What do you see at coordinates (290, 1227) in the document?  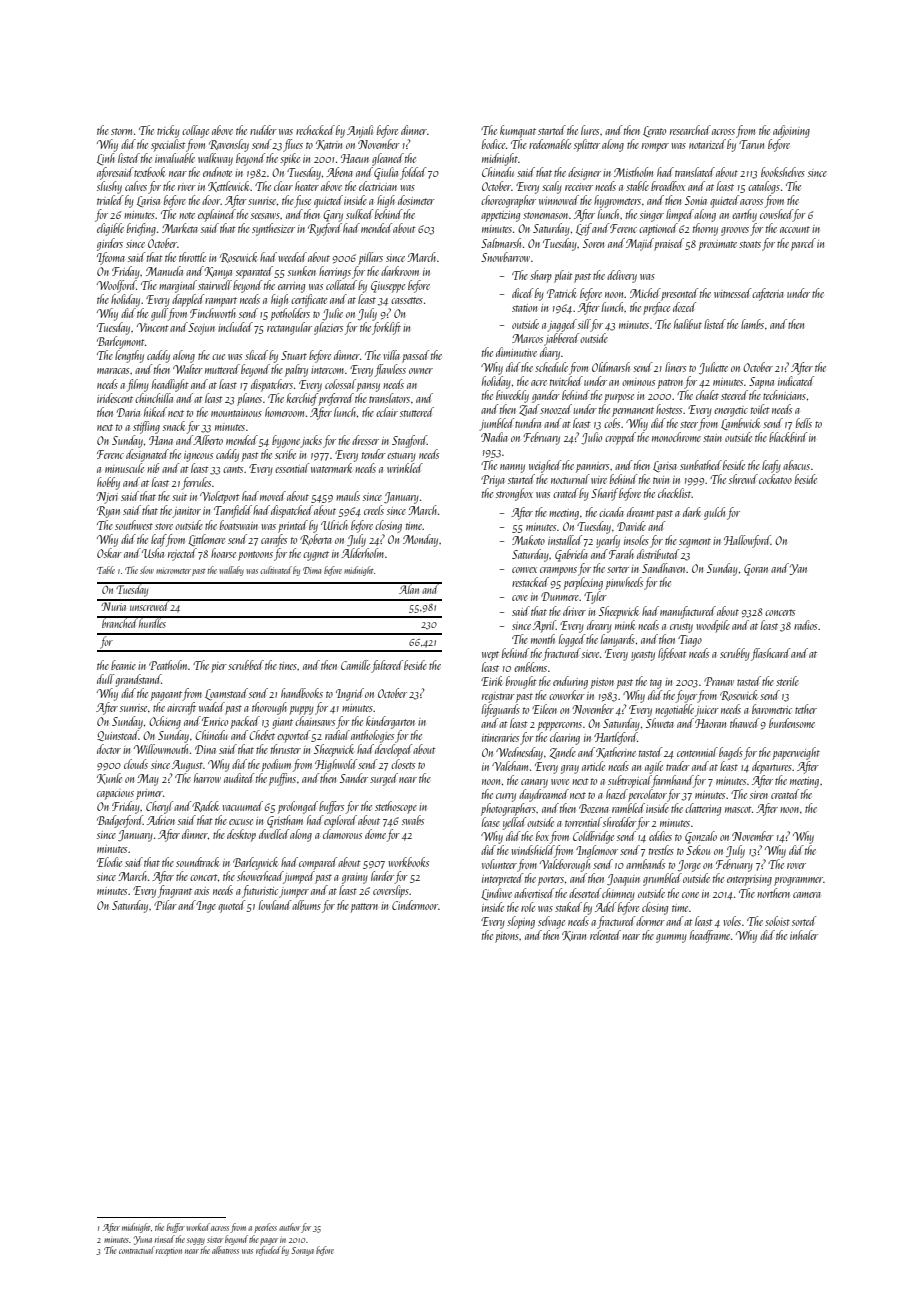 I see `author` at bounding box center [290, 1227].
